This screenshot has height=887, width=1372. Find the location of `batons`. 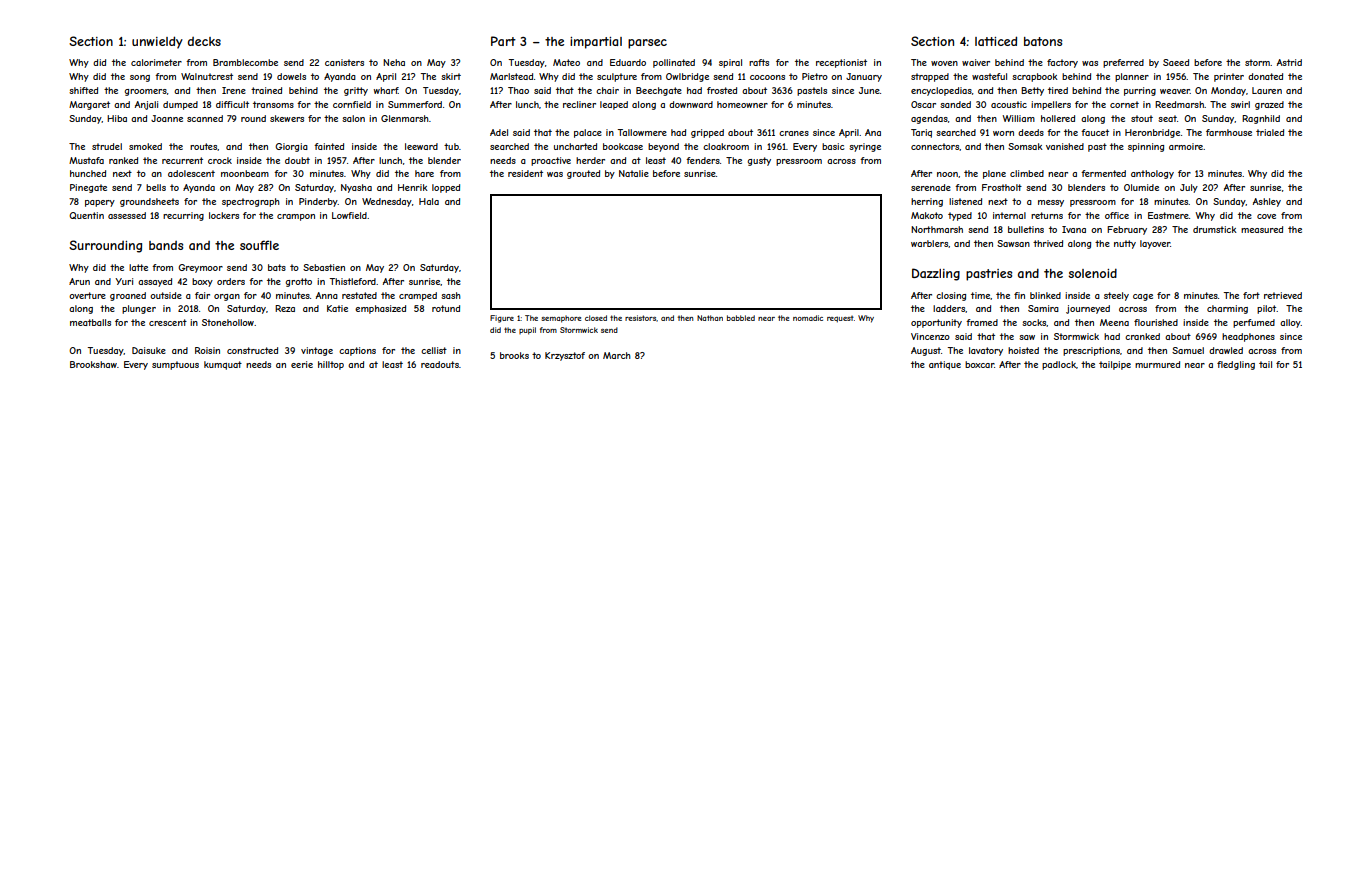

batons is located at coordinates (1043, 41).
